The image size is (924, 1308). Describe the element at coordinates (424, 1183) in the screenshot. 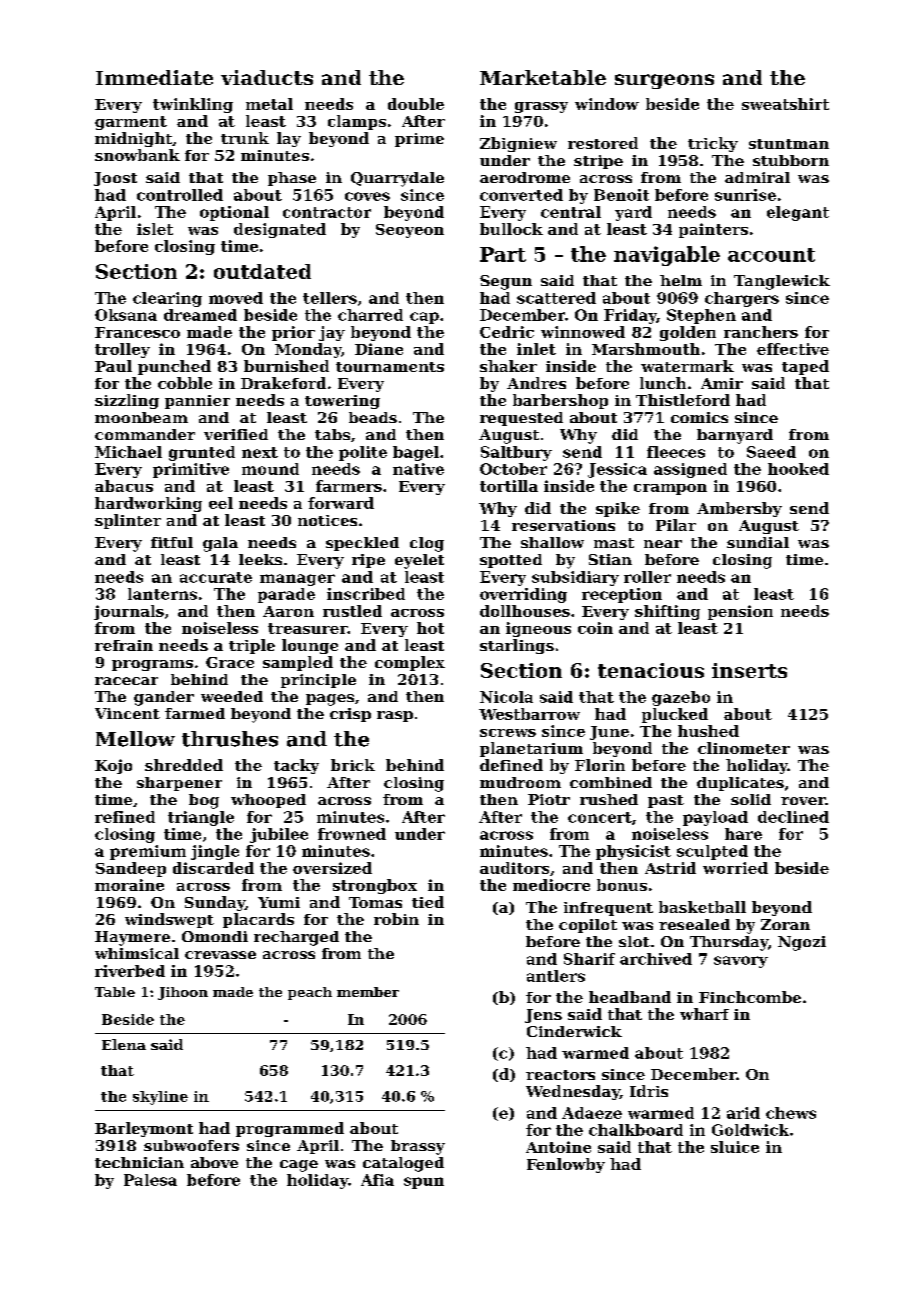

I see `spun` at that location.
